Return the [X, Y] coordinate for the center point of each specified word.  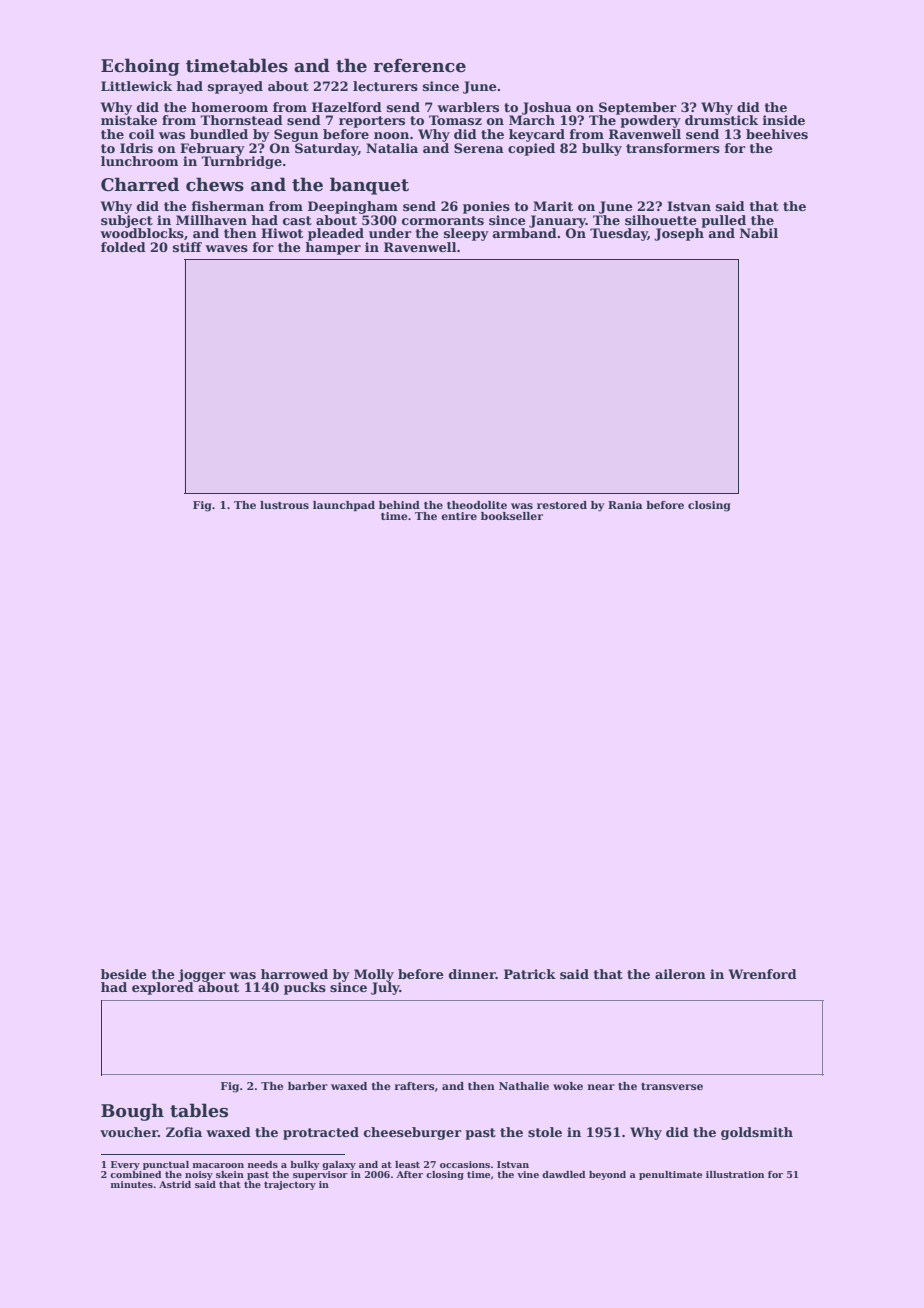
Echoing [140, 67]
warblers [468, 107]
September [638, 108]
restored [562, 505]
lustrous [284, 505]
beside [124, 974]
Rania [625, 505]
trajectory [290, 1185]
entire [459, 516]
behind [399, 505]
